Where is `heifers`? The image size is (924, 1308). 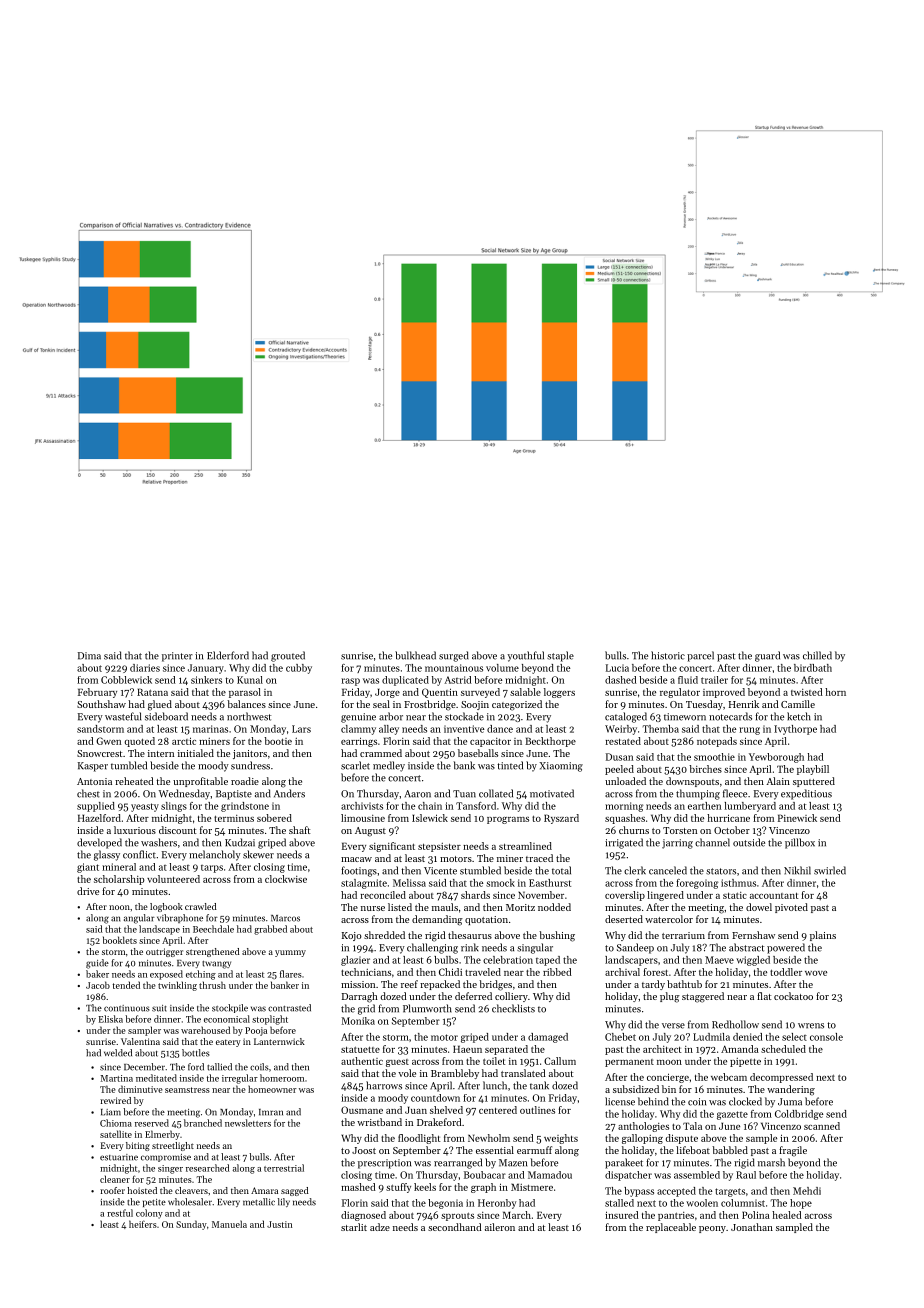 heifers is located at coordinates (143, 1224).
